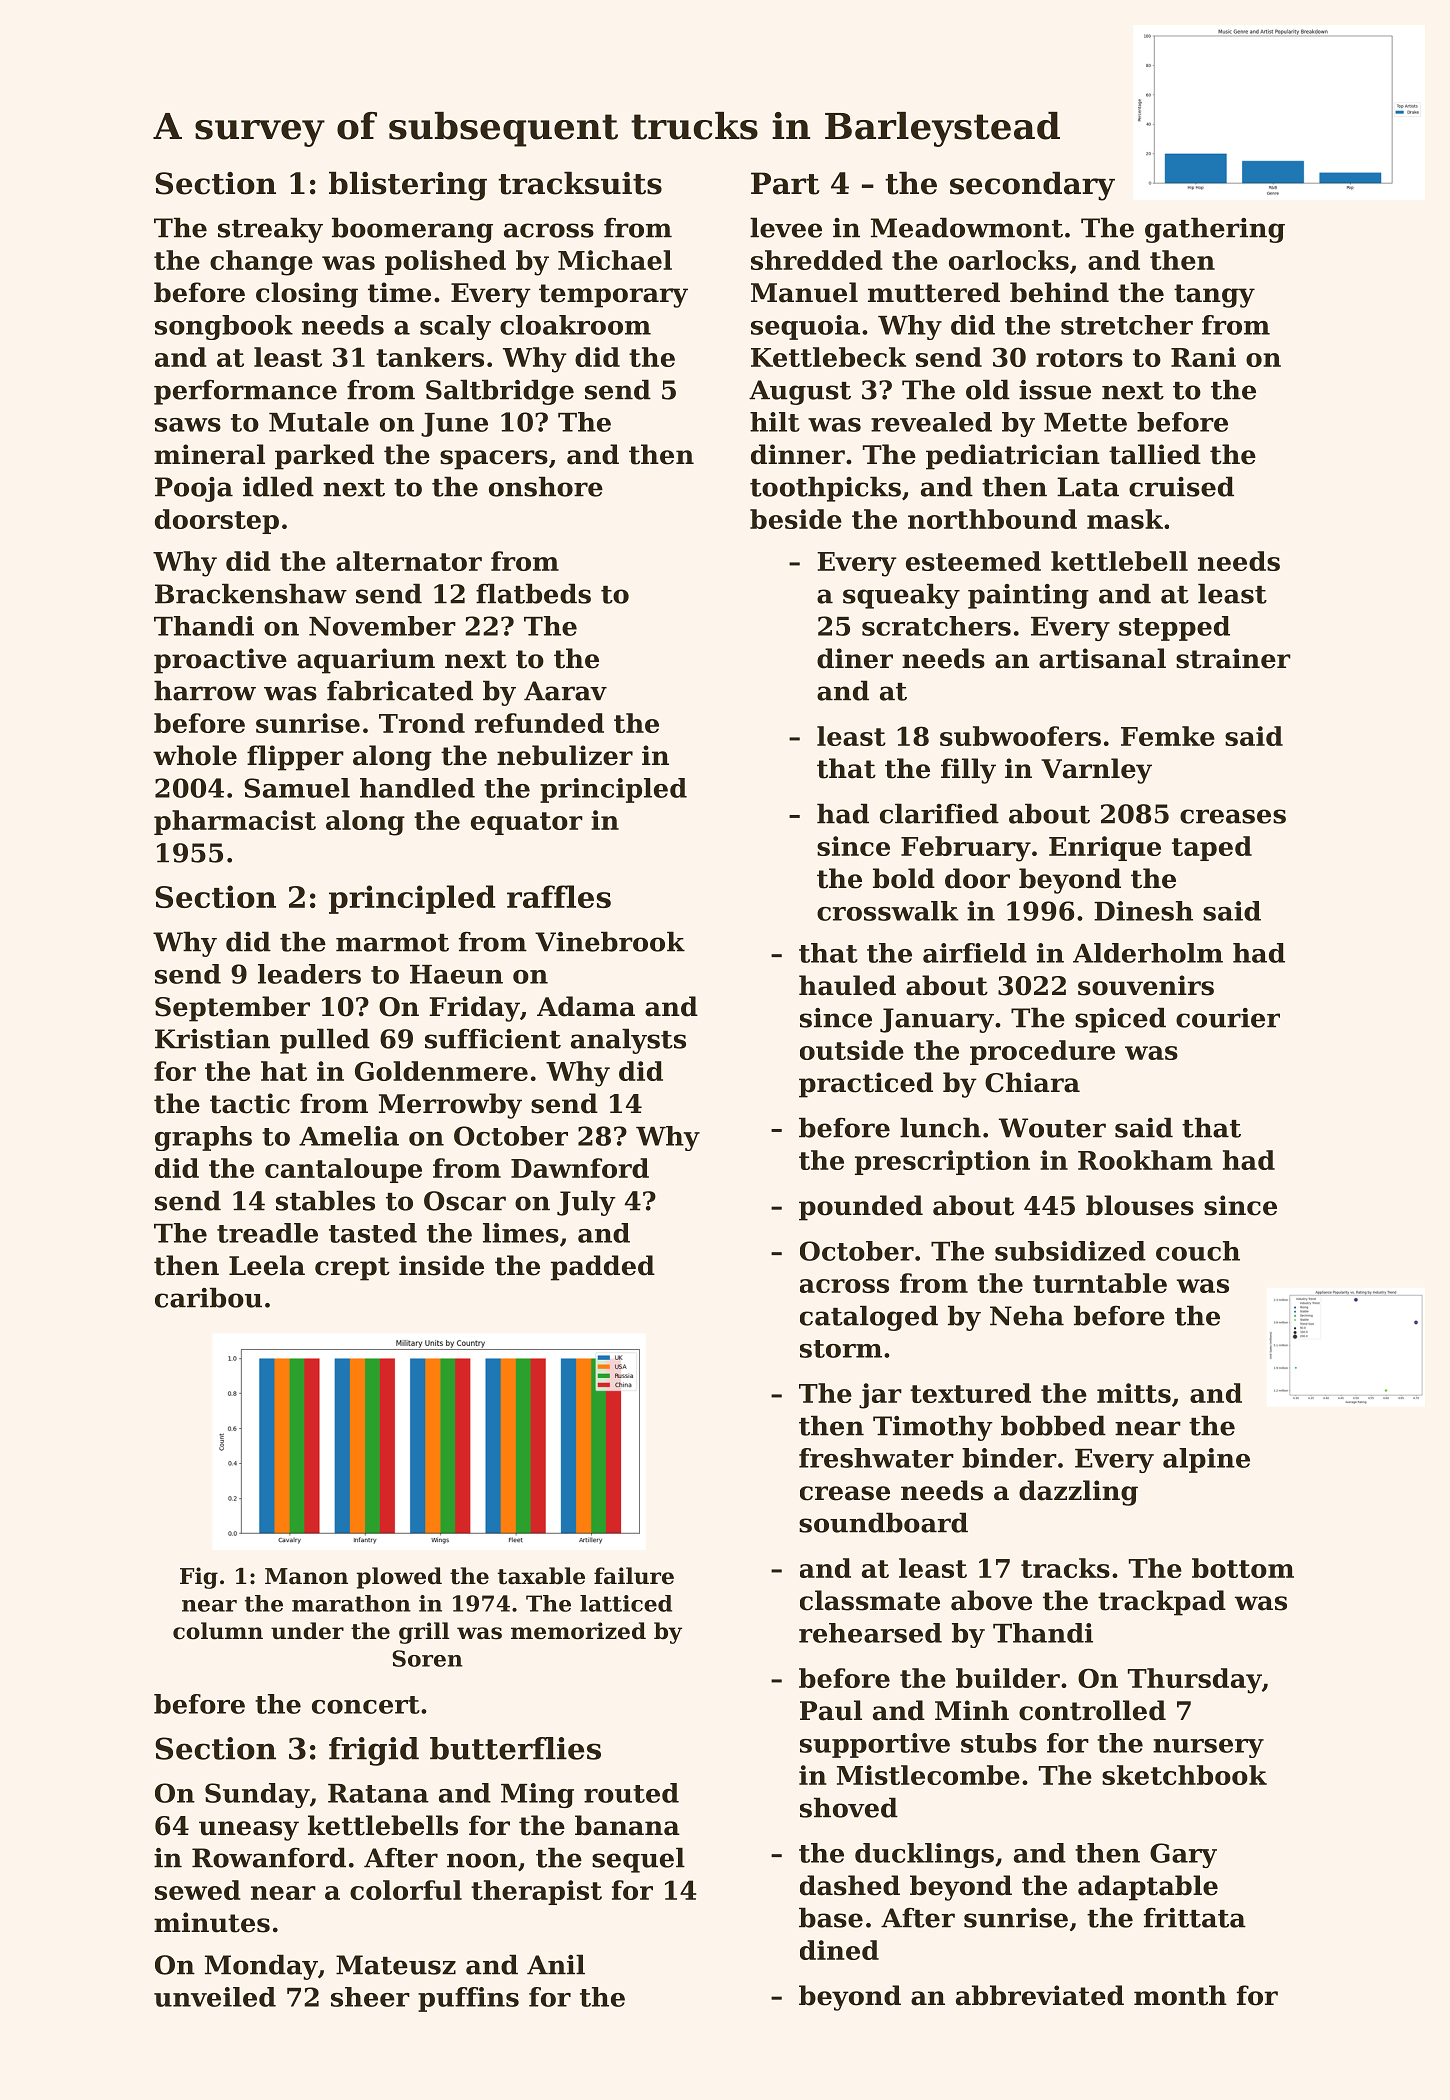 The height and width of the page is (2100, 1450). Describe the element at coordinates (1215, 230) in the page. I see `gathering` at that location.
